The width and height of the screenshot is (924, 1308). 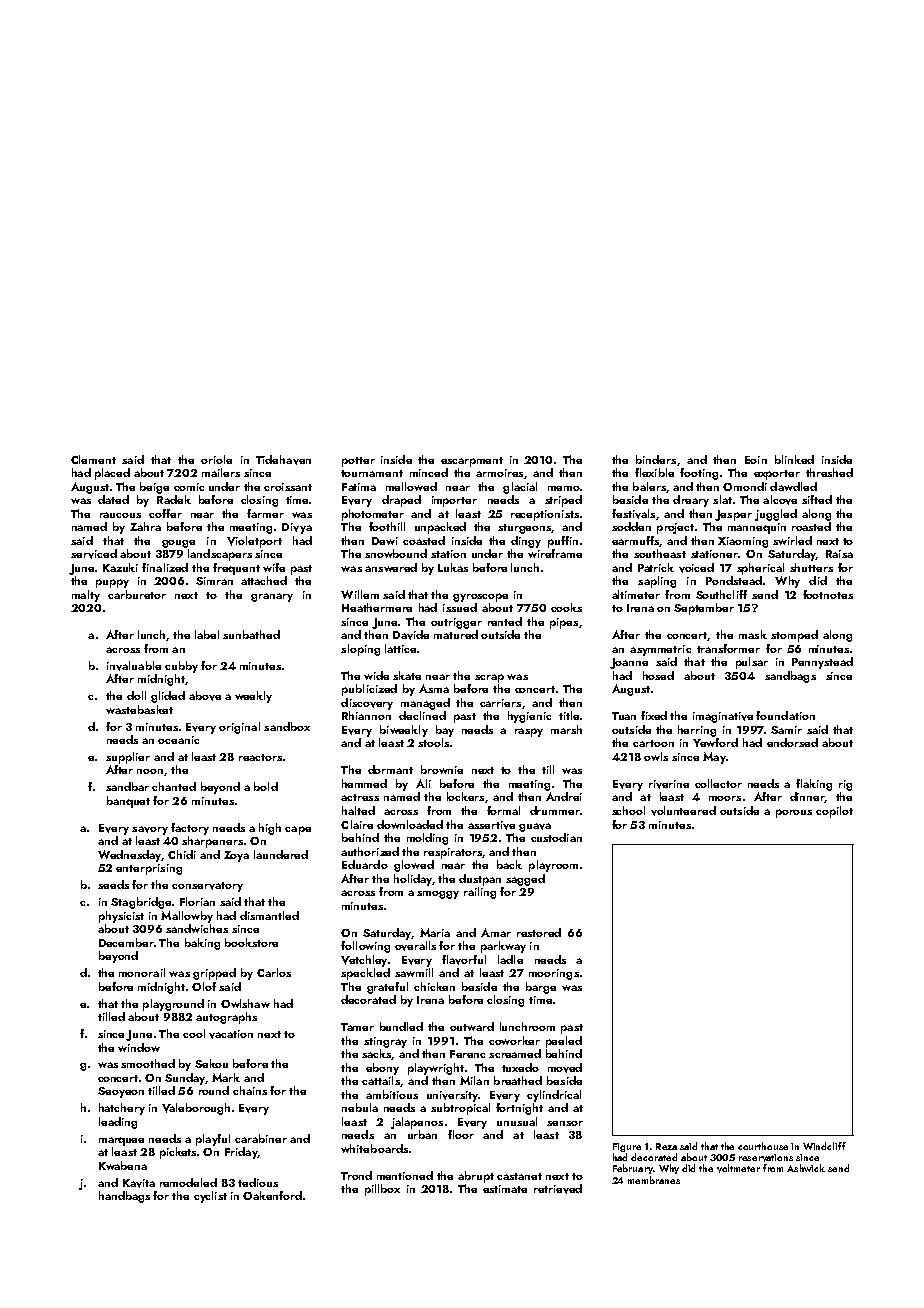 I want to click on retrieved, so click(x=558, y=1189).
